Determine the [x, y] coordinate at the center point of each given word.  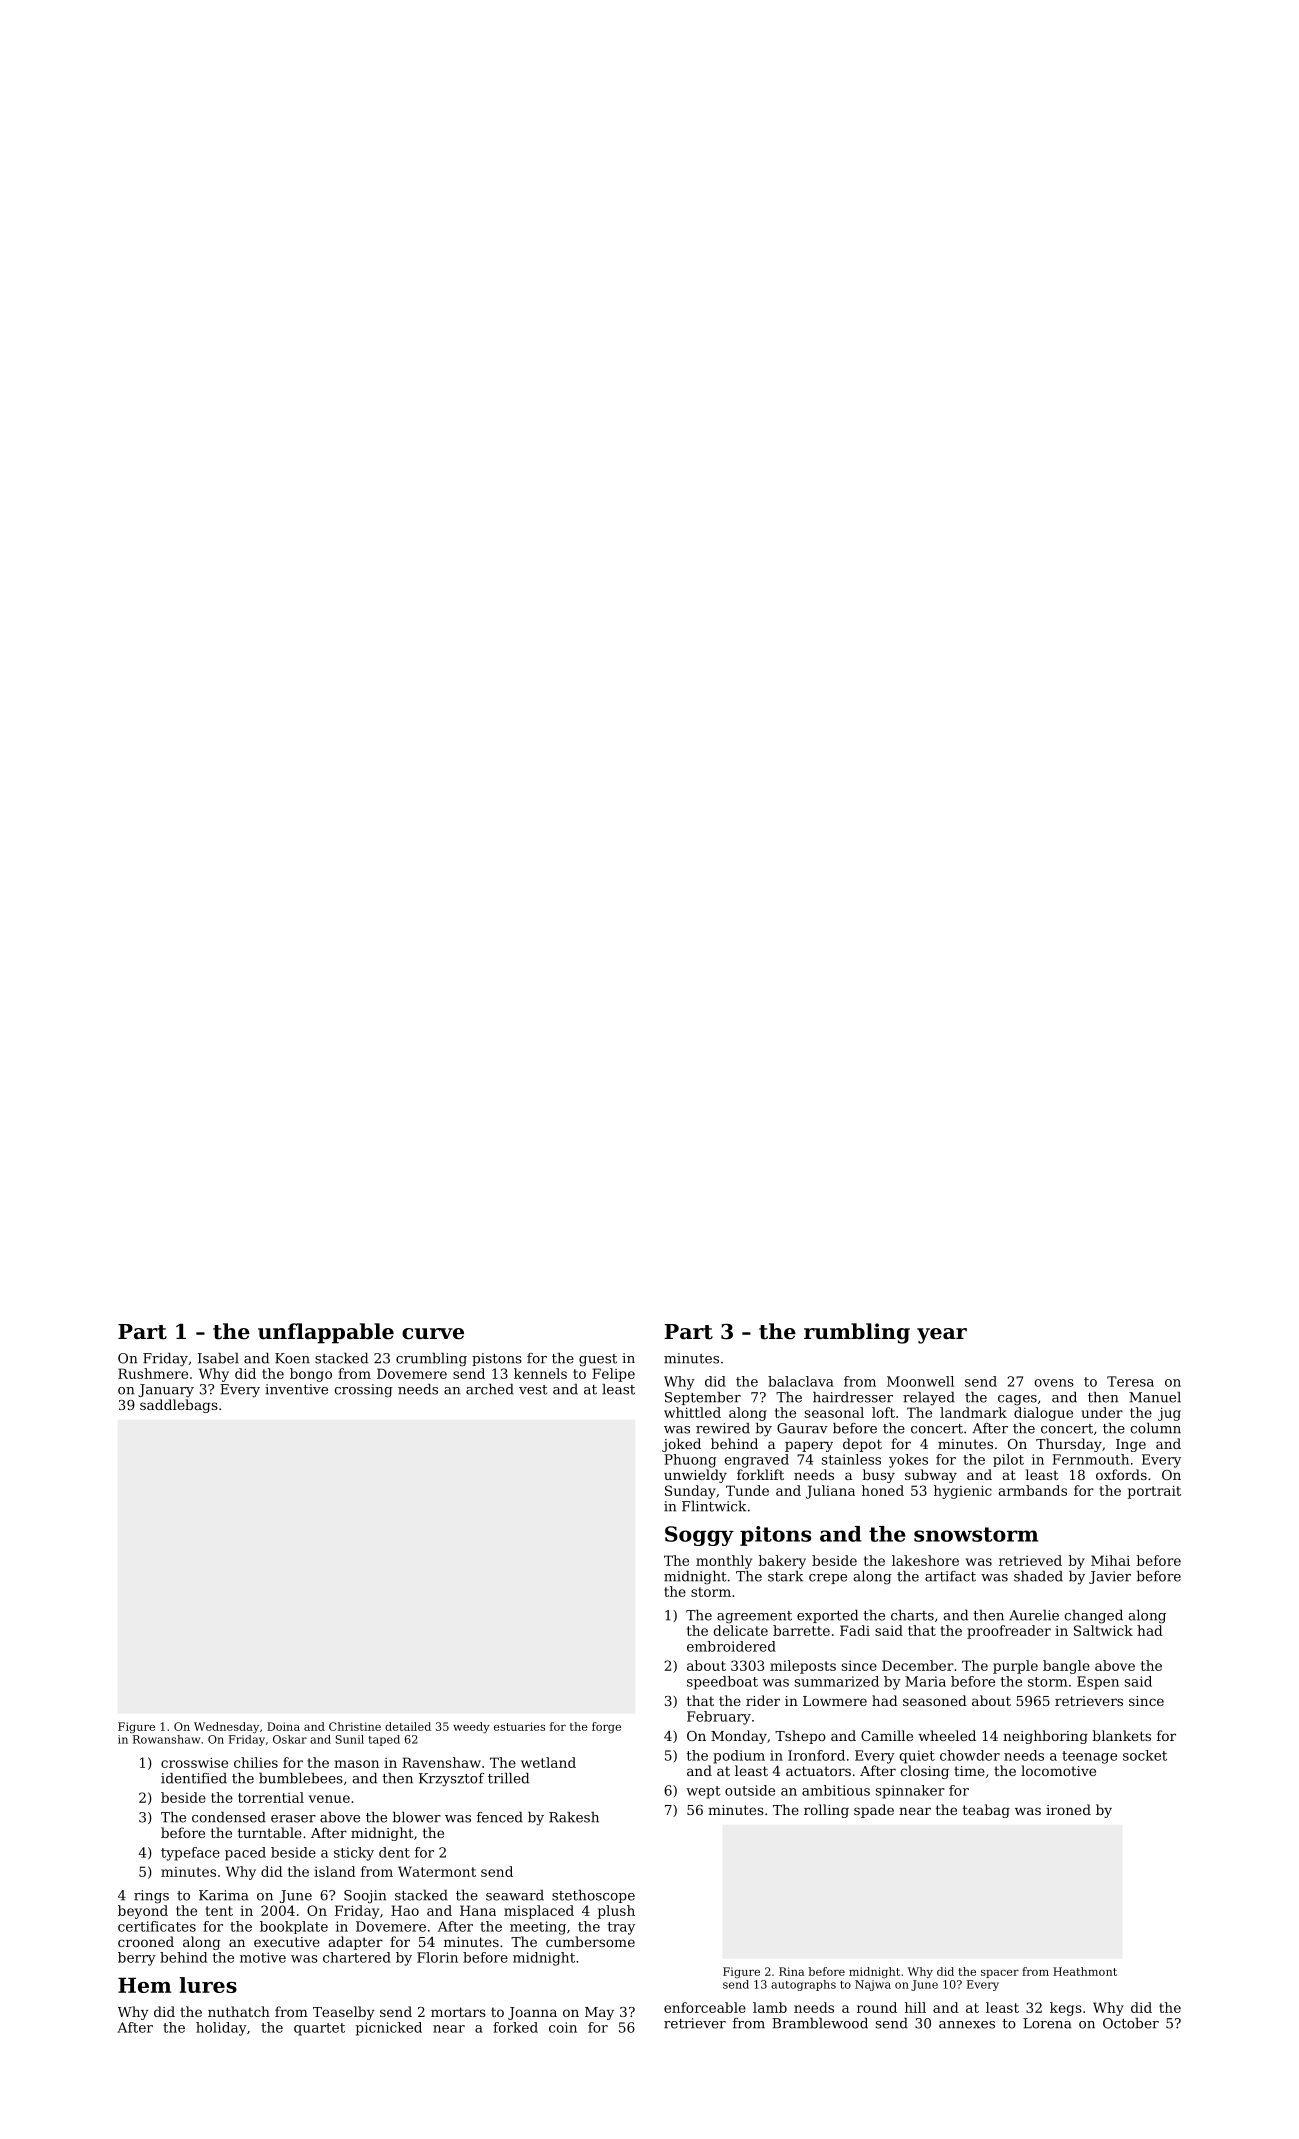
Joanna [532, 2013]
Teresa [1130, 1381]
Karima [224, 1895]
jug [1169, 1414]
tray [621, 1928]
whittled [692, 1412]
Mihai [1110, 1560]
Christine [355, 1726]
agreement [754, 1617]
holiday [221, 2029]
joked [681, 1445]
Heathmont [1085, 1971]
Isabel [218, 1358]
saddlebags [179, 1406]
